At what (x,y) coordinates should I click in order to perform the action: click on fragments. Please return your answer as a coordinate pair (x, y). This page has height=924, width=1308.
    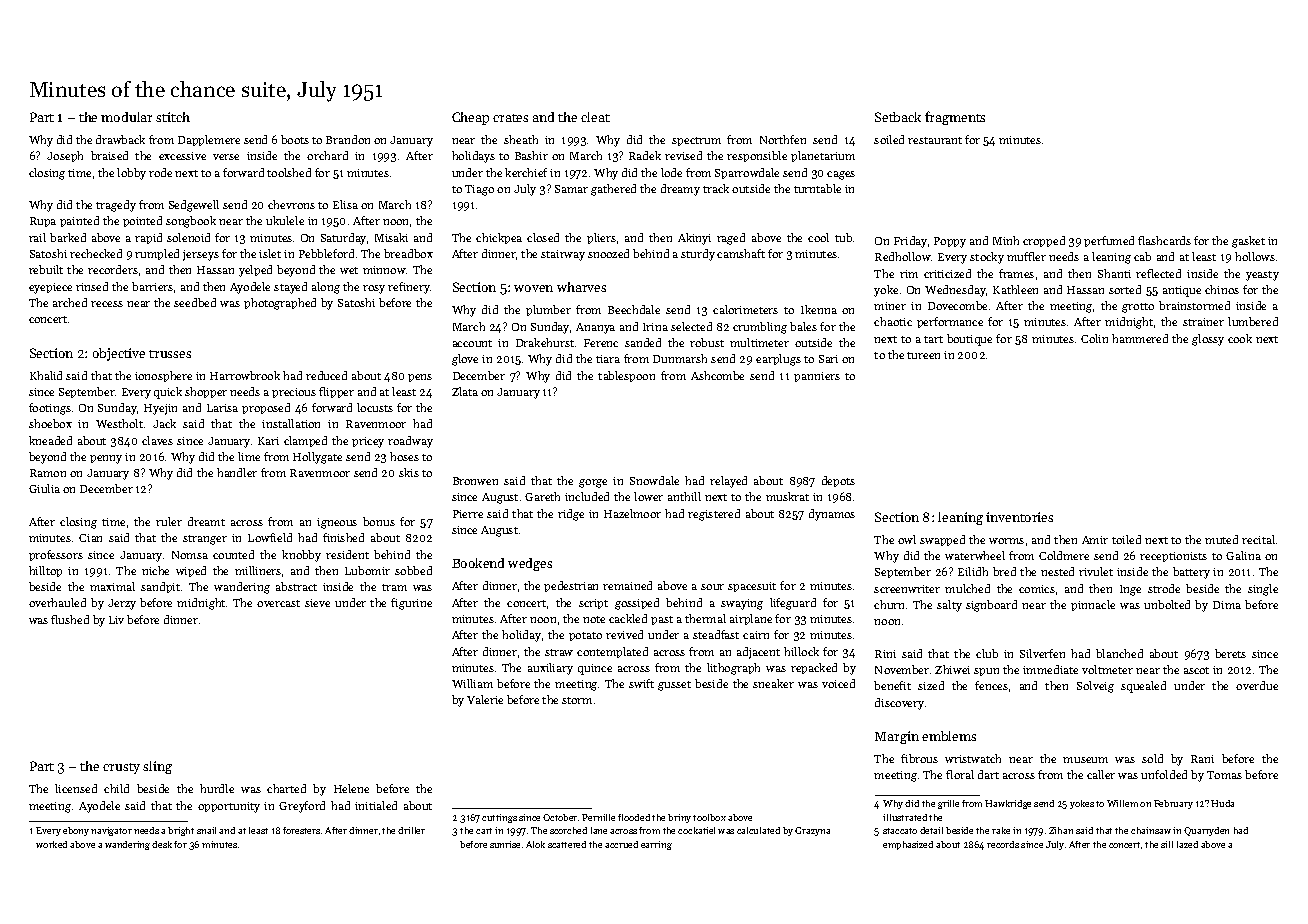
    Looking at the image, I should click on (955, 118).
